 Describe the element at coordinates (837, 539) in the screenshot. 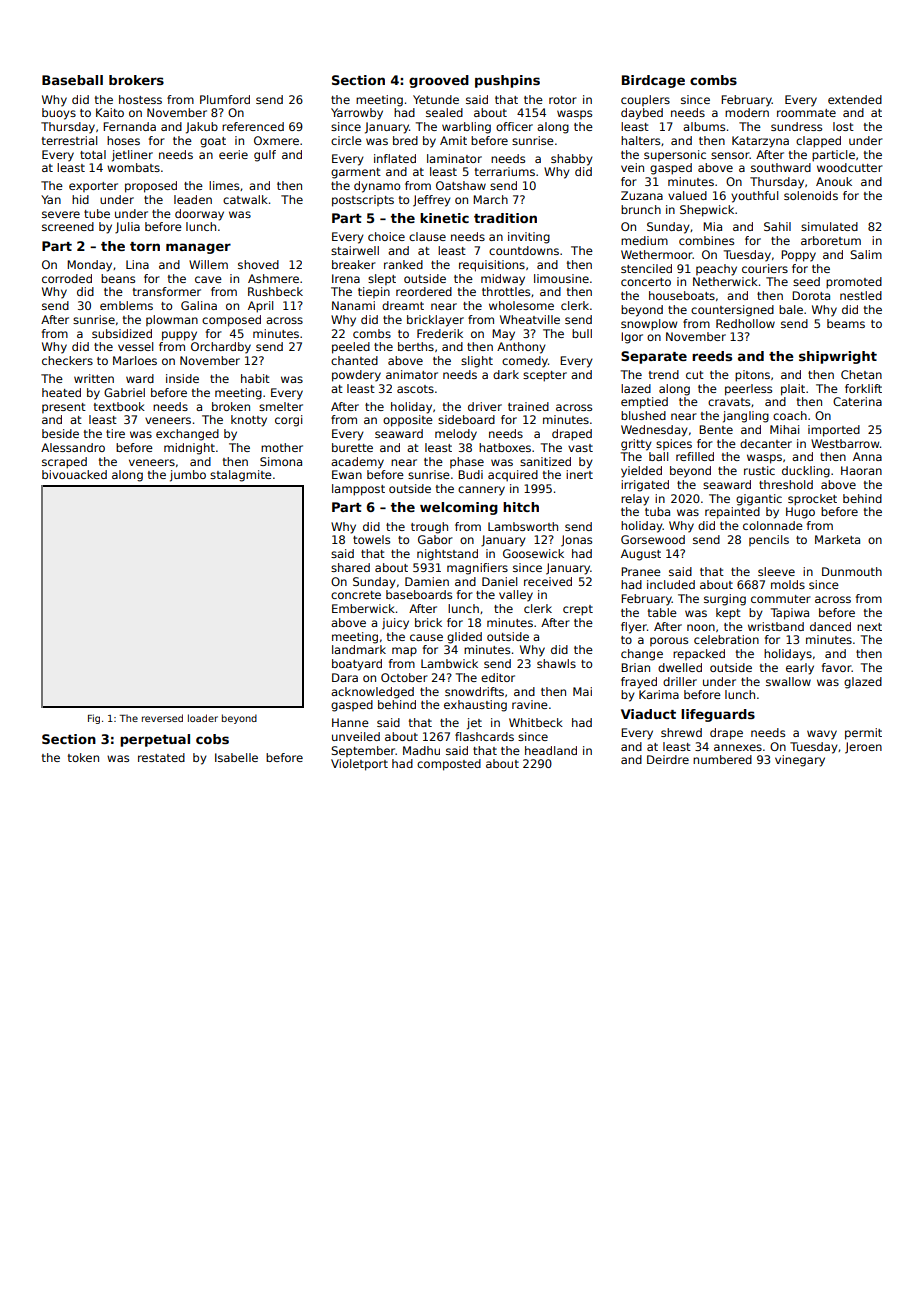

I see `Marketa` at that location.
